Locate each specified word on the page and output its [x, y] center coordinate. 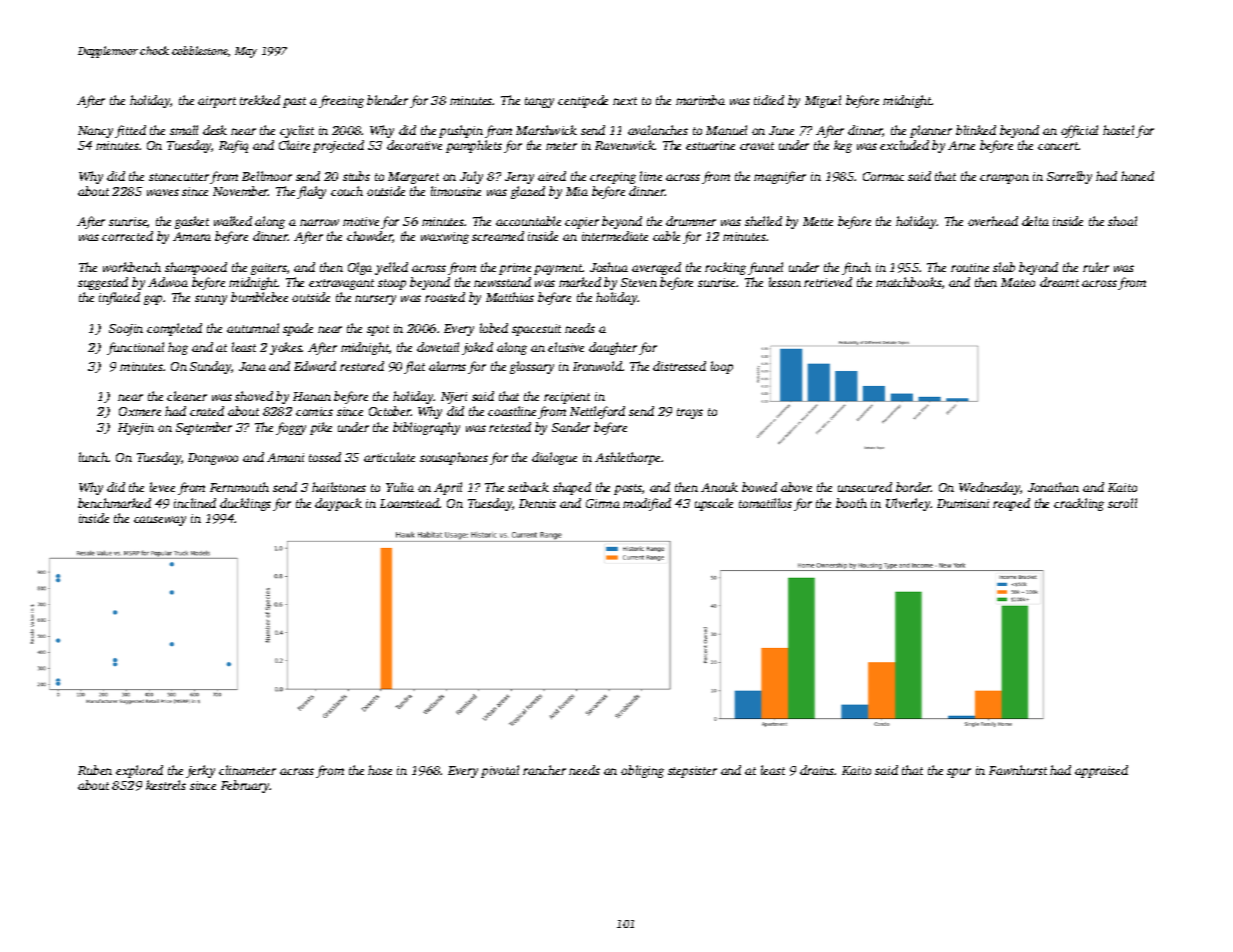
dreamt [1059, 282]
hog [178, 348]
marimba [700, 100]
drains [817, 770]
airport [217, 102]
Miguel [823, 101]
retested [510, 427]
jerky [200, 771]
